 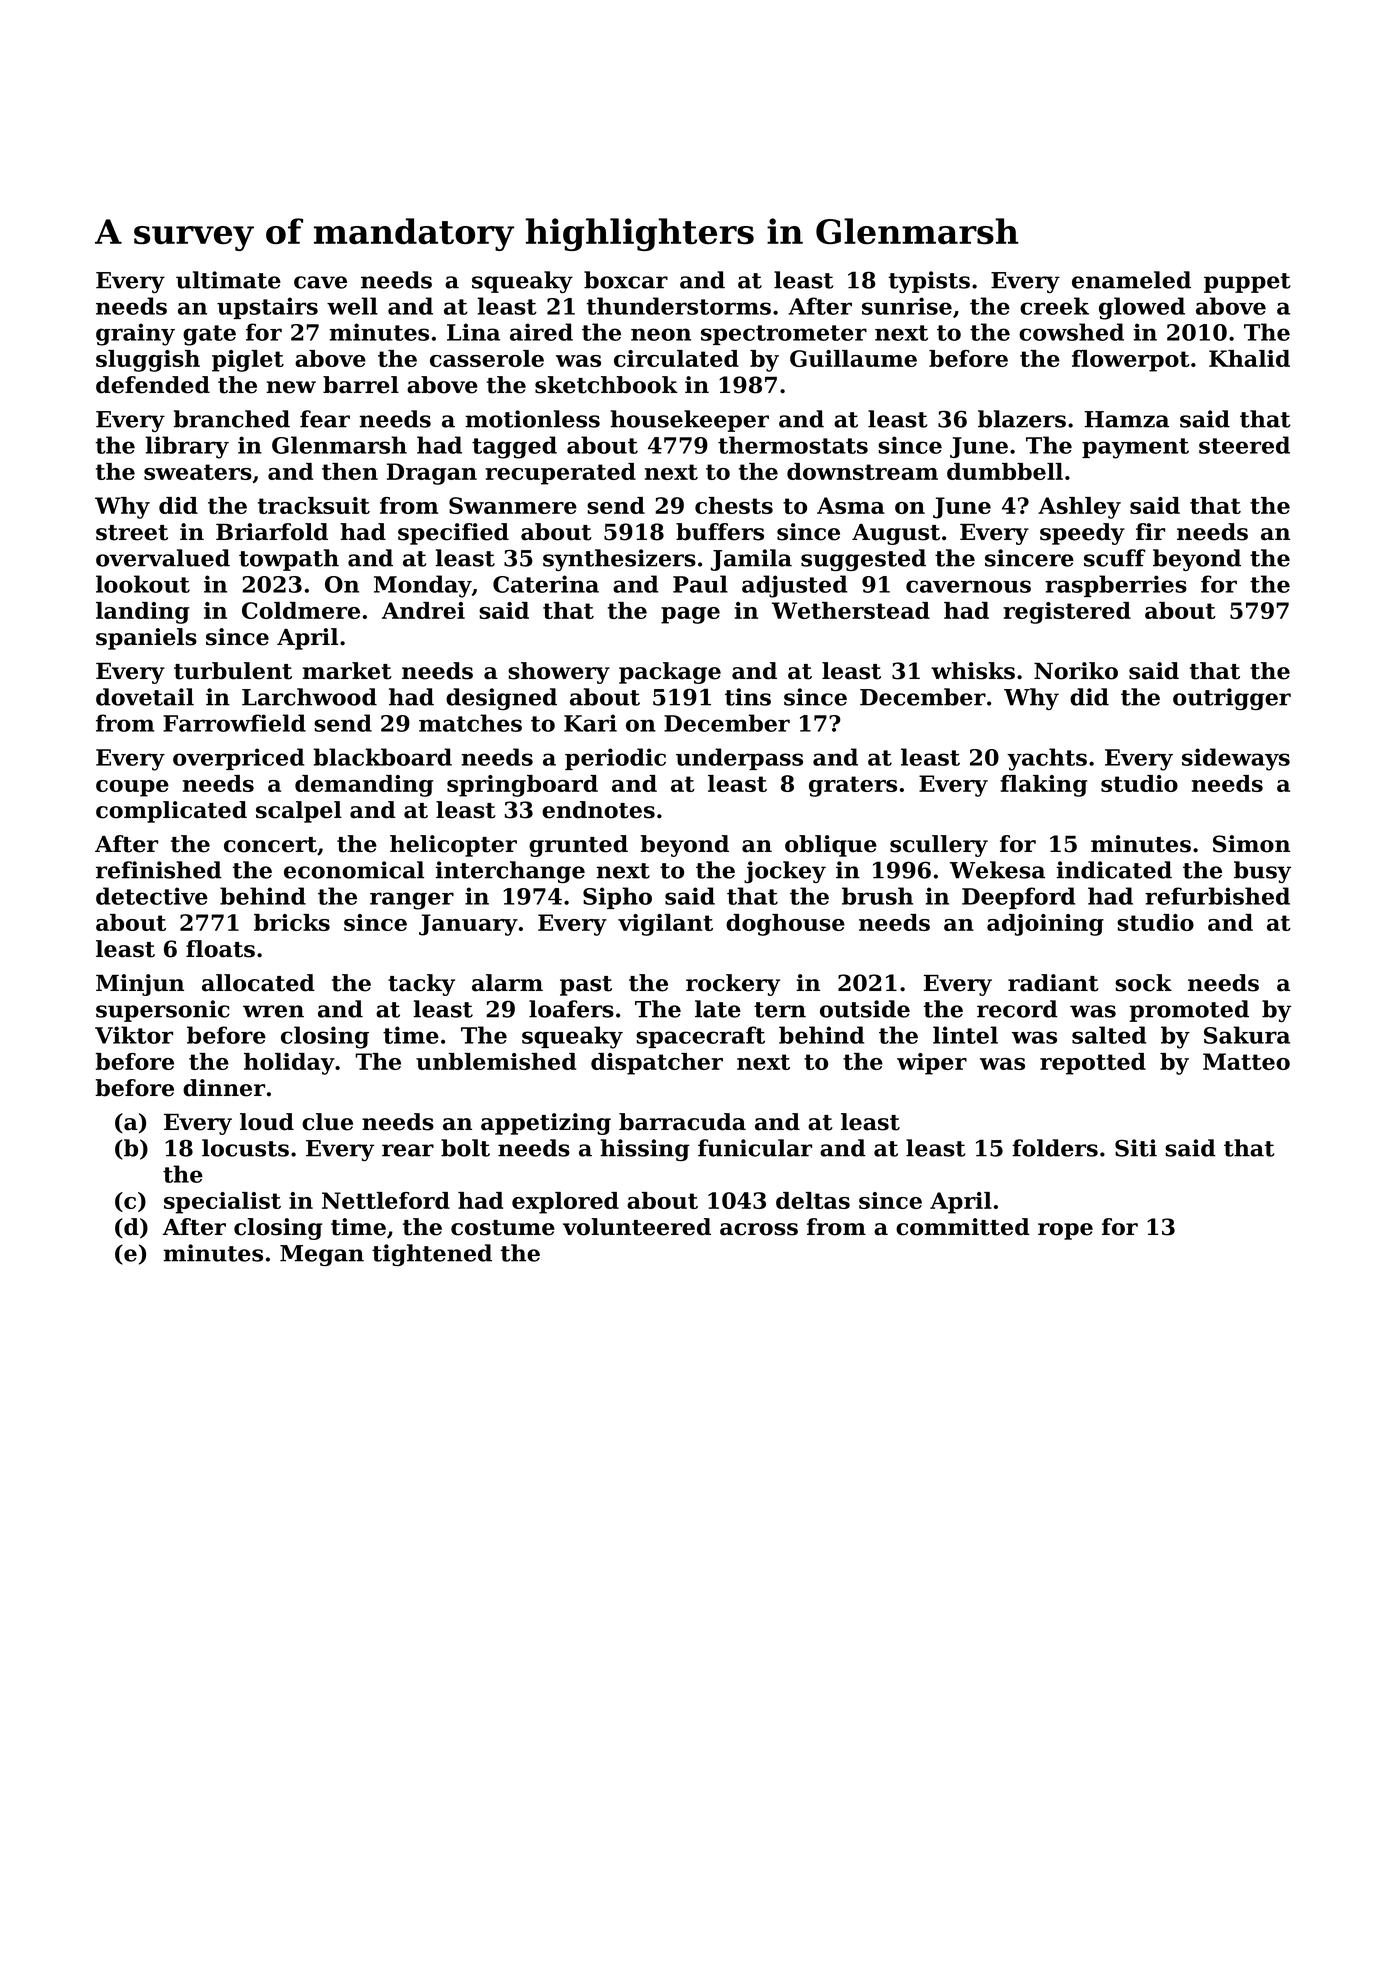 What do you see at coordinates (929, 282) in the screenshot?
I see `typists` at bounding box center [929, 282].
